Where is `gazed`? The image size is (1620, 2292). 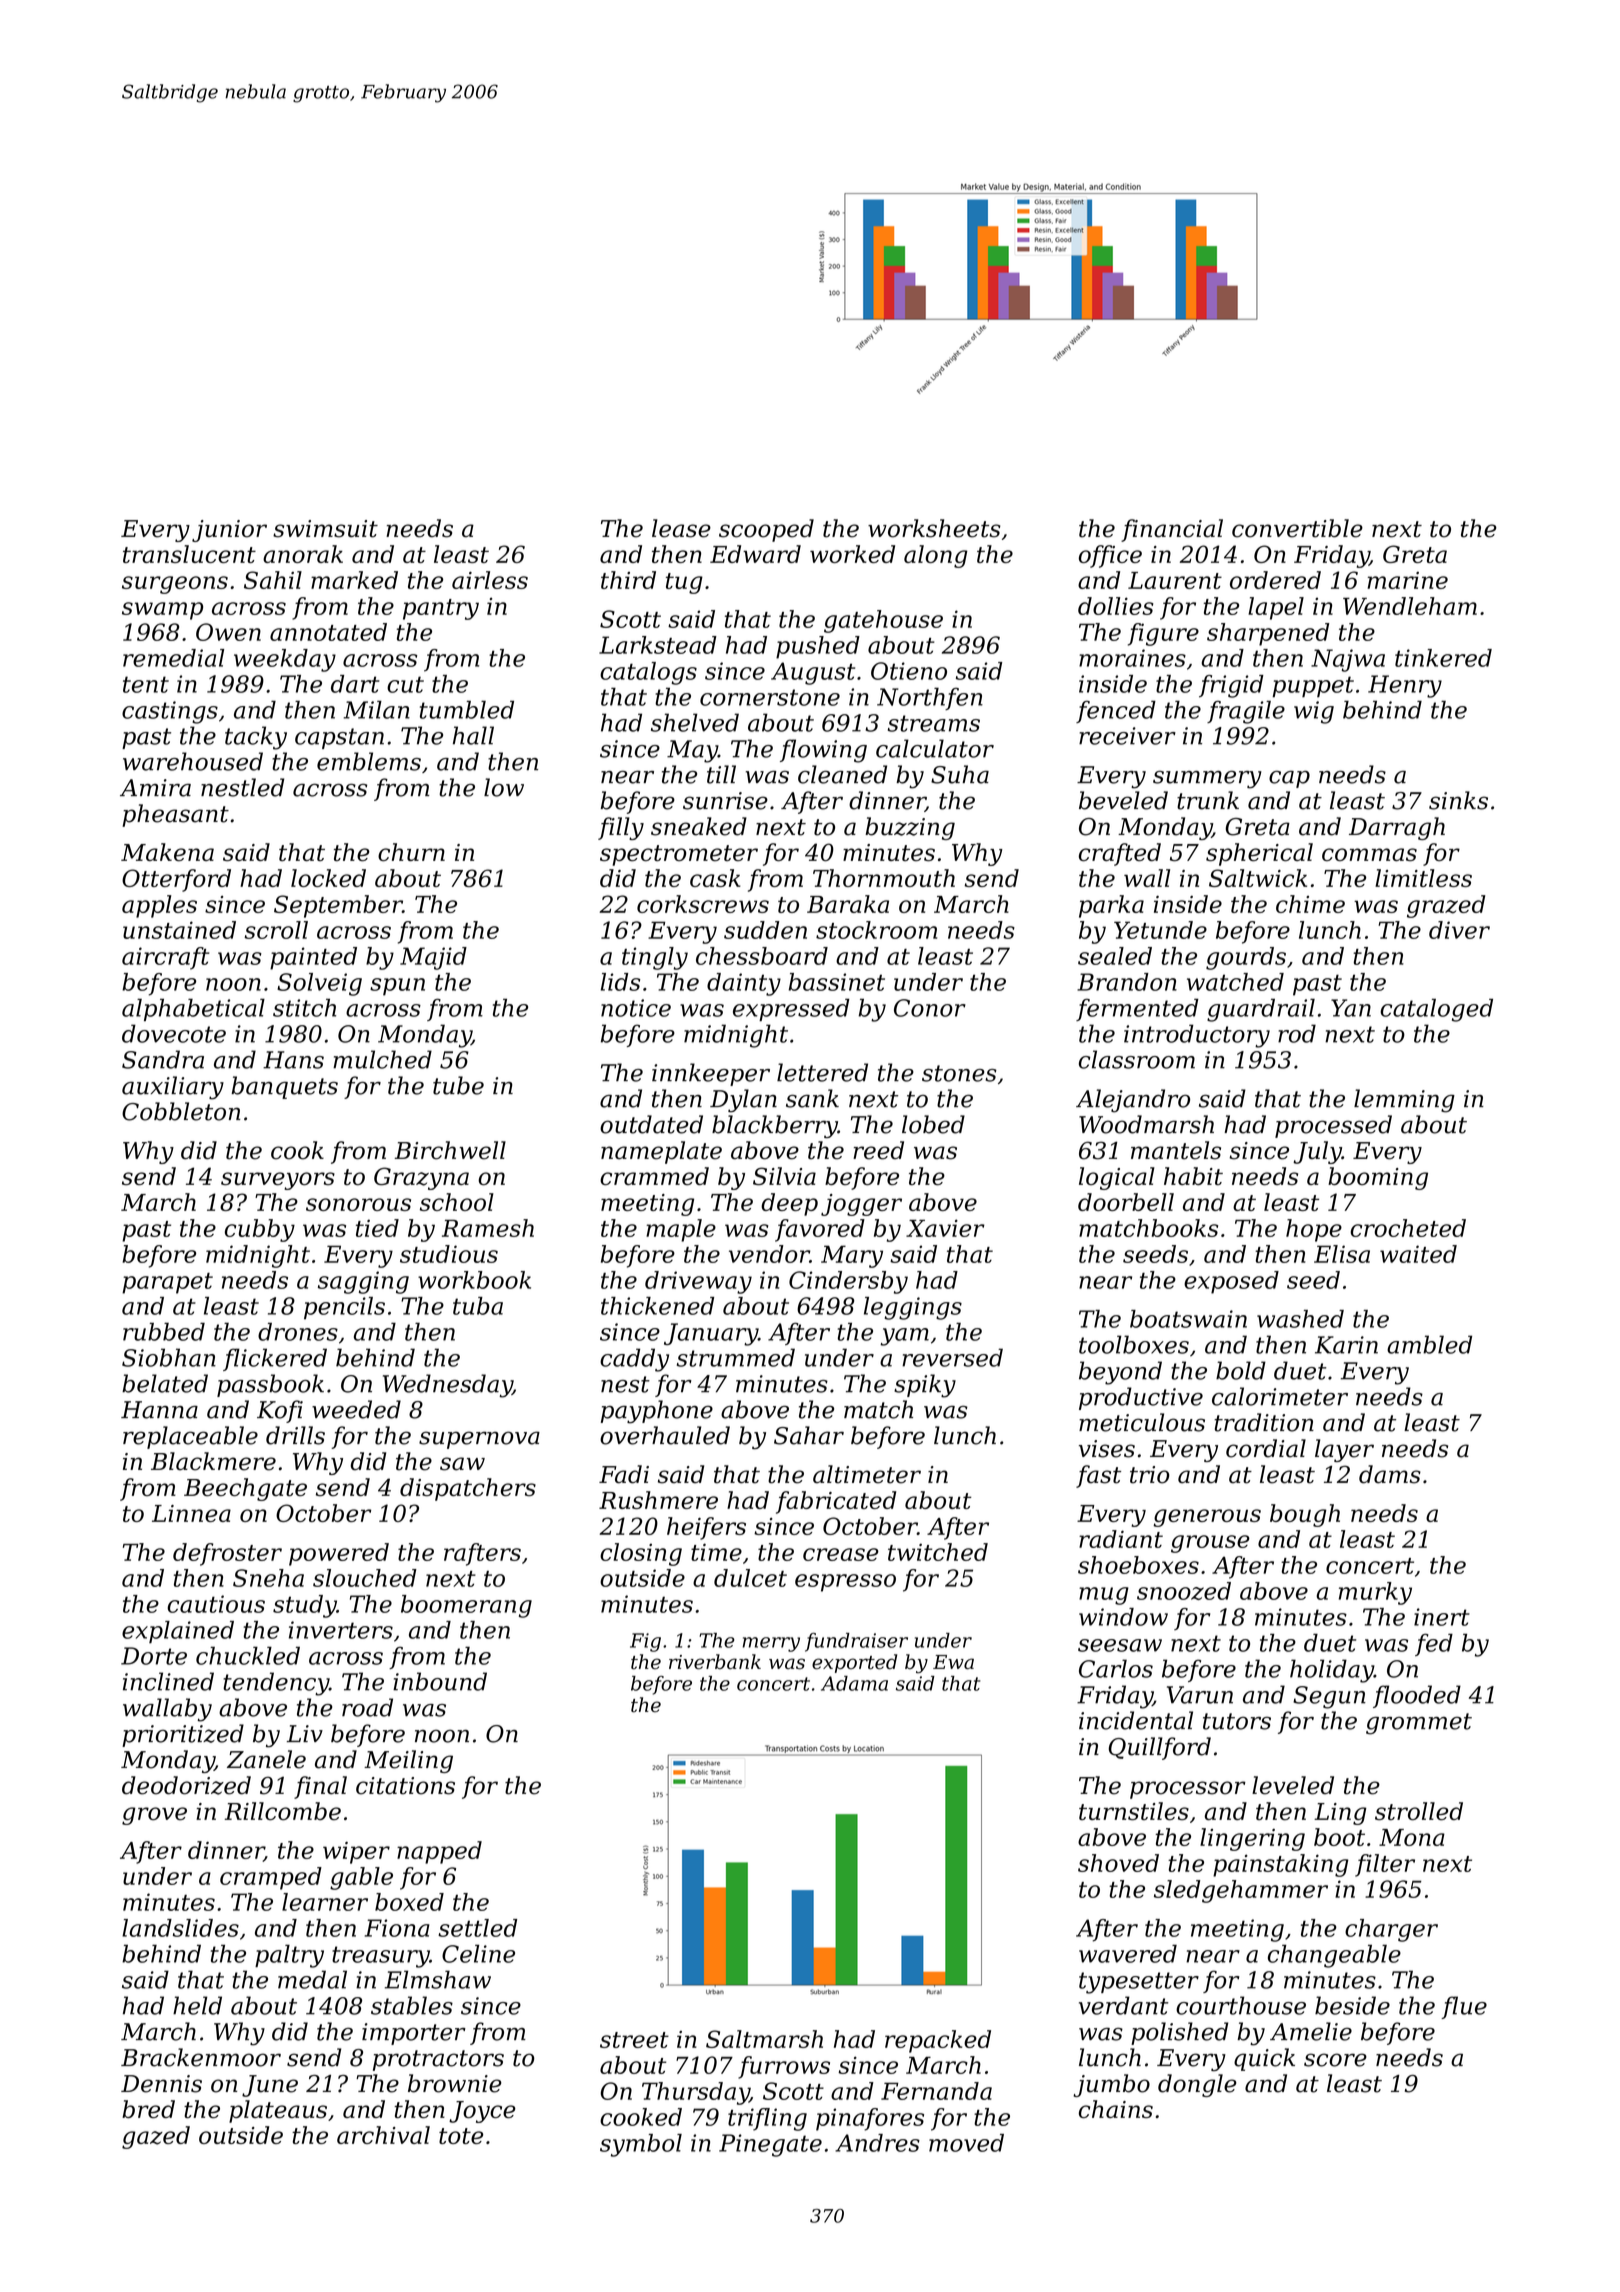
gazed is located at coordinates (156, 2137).
